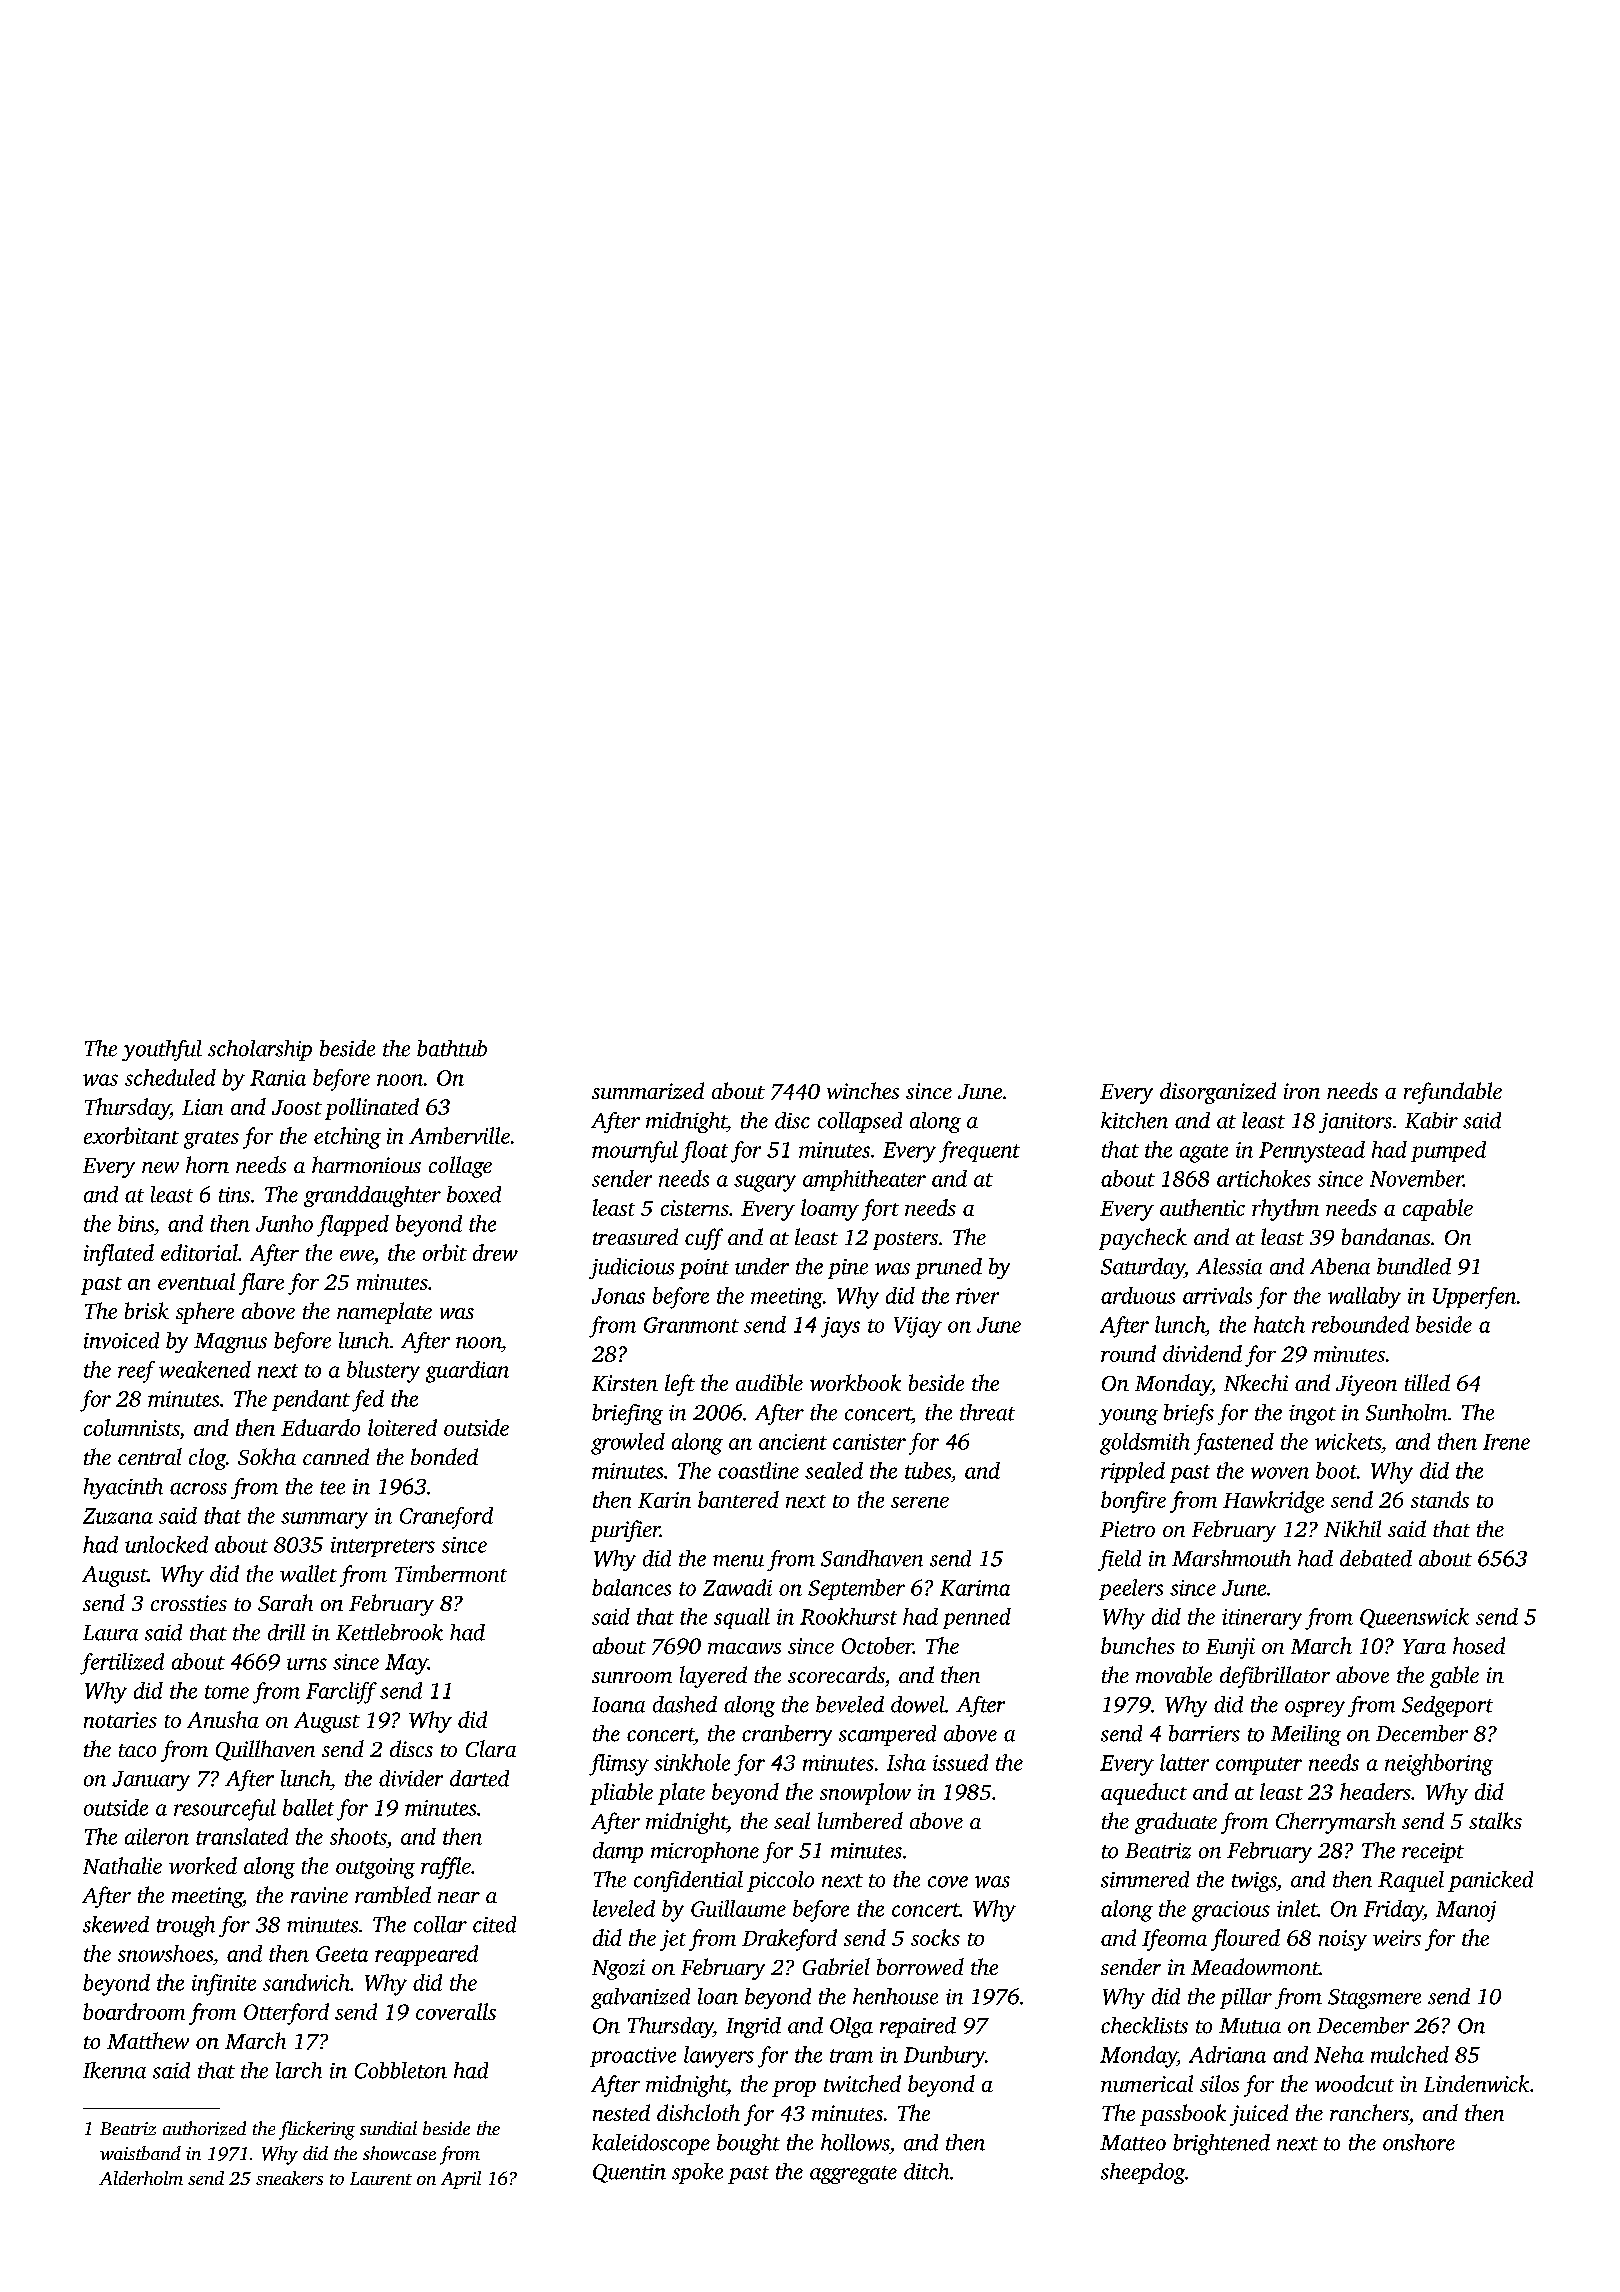  What do you see at coordinates (853, 2175) in the screenshot?
I see `aggregate` at bounding box center [853, 2175].
